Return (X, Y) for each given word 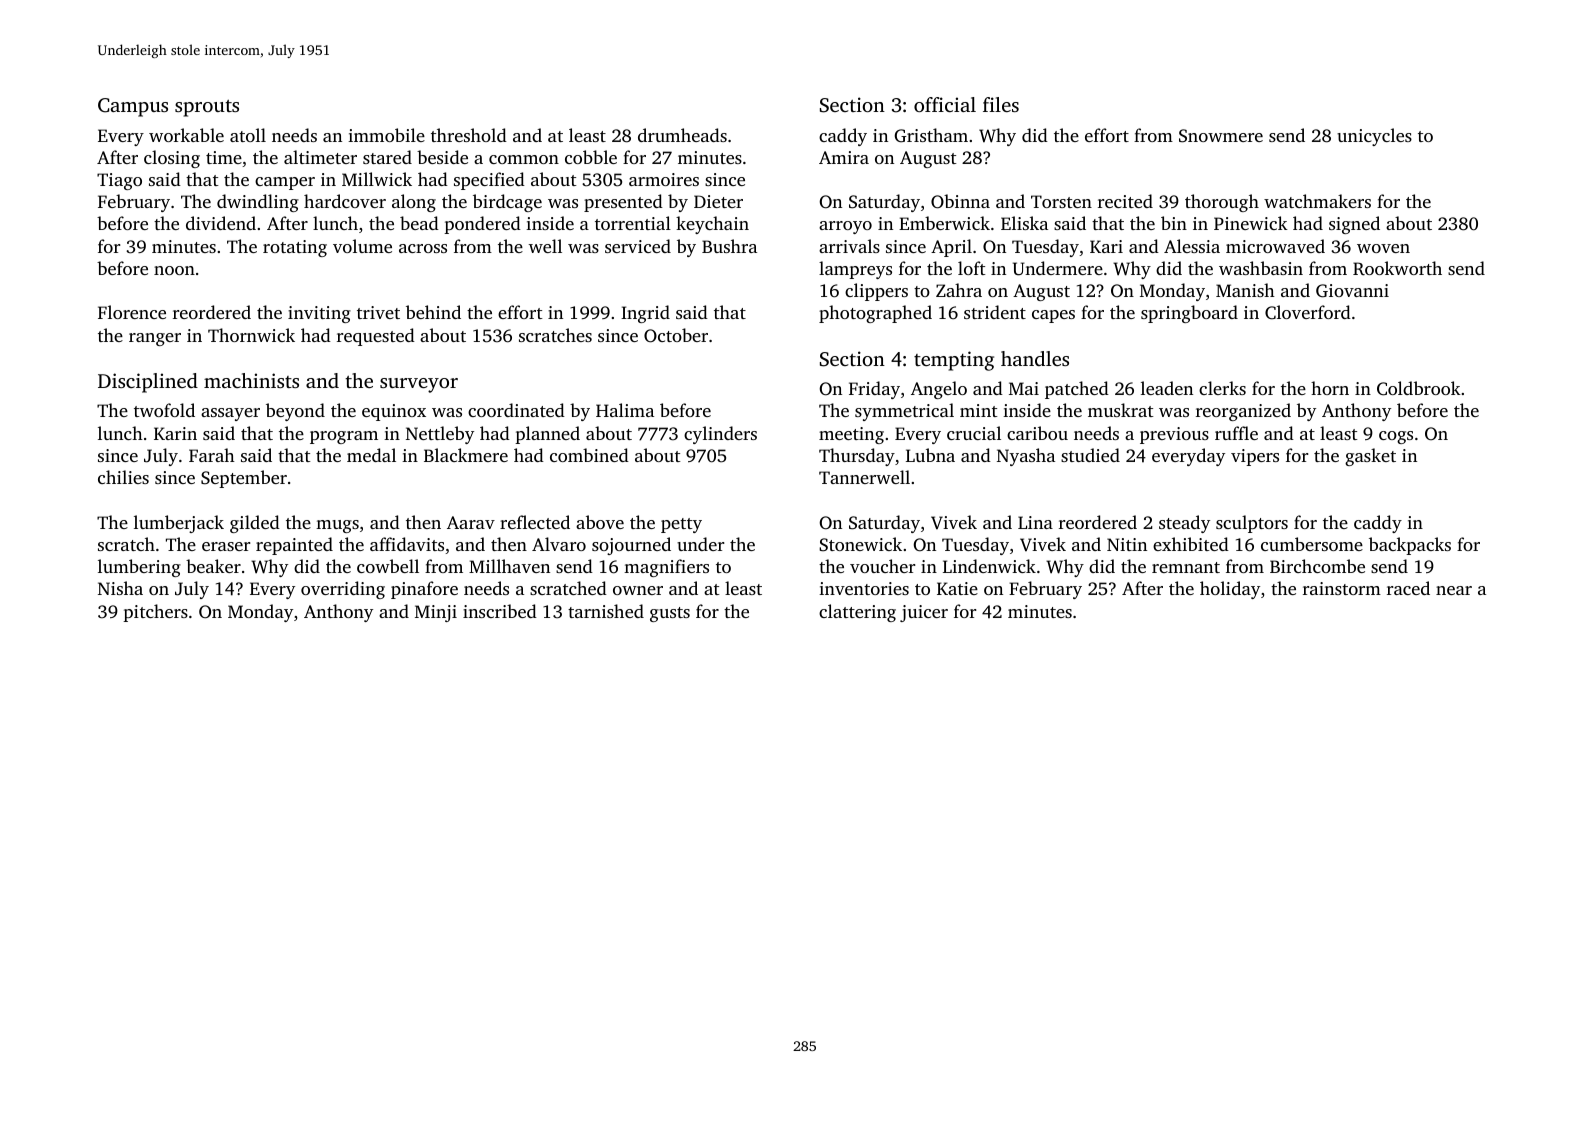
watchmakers (1317, 201)
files (1001, 104)
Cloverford (1308, 312)
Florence (132, 312)
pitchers (155, 613)
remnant (1186, 567)
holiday (1230, 590)
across (423, 248)
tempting (954, 361)
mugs (337, 526)
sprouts (207, 108)
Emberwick (944, 223)
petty (681, 525)
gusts (670, 614)
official (945, 104)
